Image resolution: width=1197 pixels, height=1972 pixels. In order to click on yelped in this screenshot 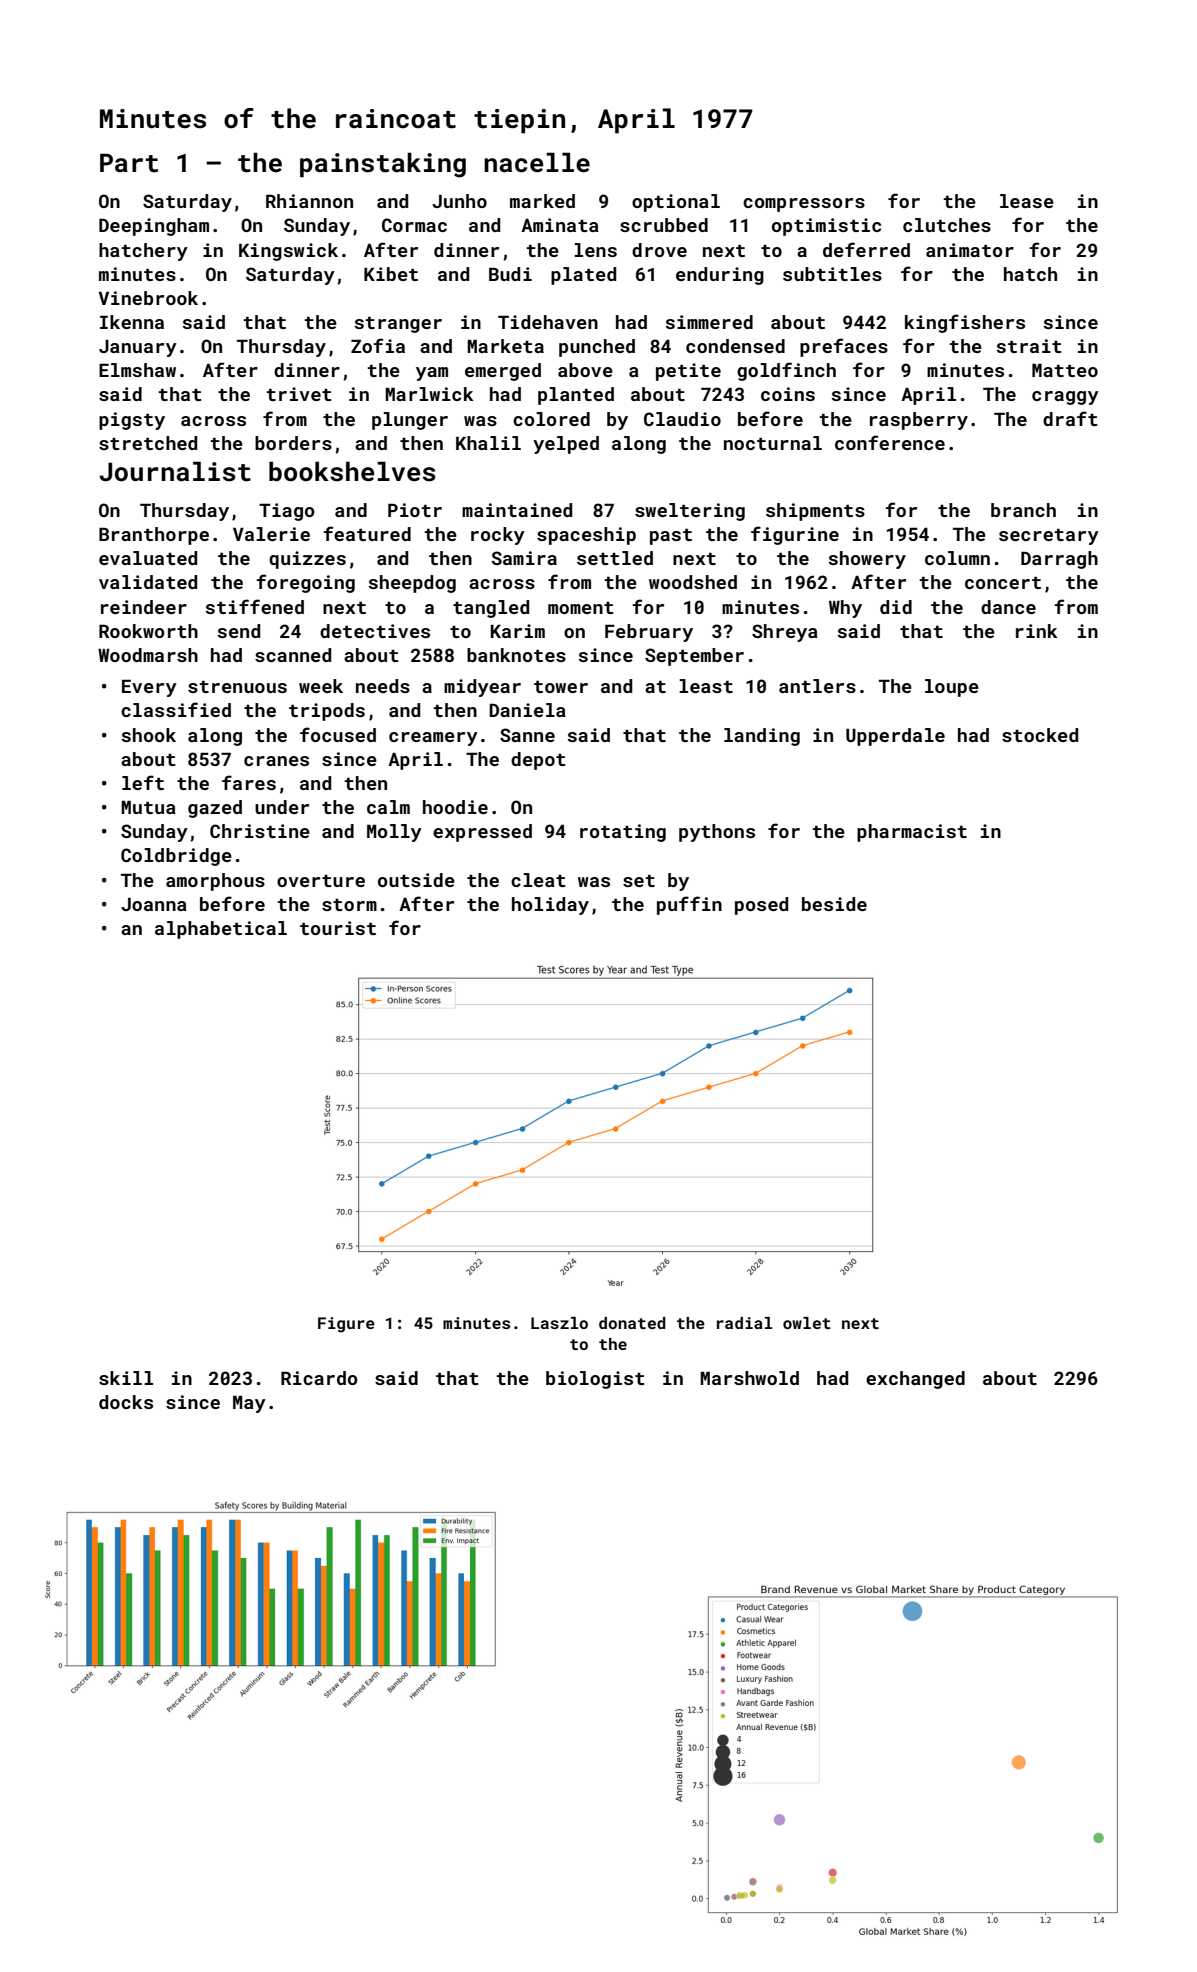, I will do `click(566, 445)`.
